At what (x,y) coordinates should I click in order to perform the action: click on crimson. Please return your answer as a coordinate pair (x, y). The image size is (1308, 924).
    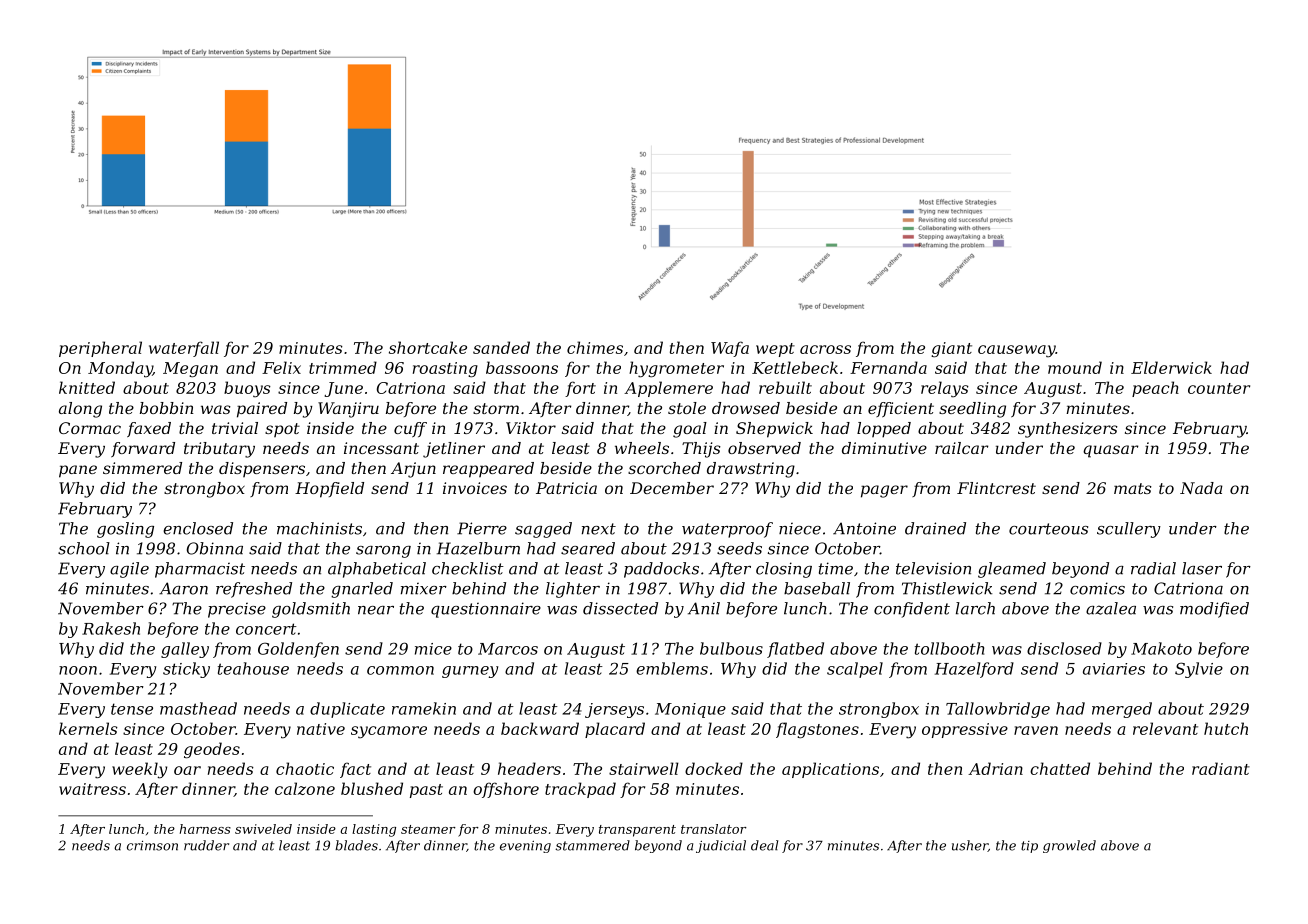
    Looking at the image, I should click on (152, 846).
